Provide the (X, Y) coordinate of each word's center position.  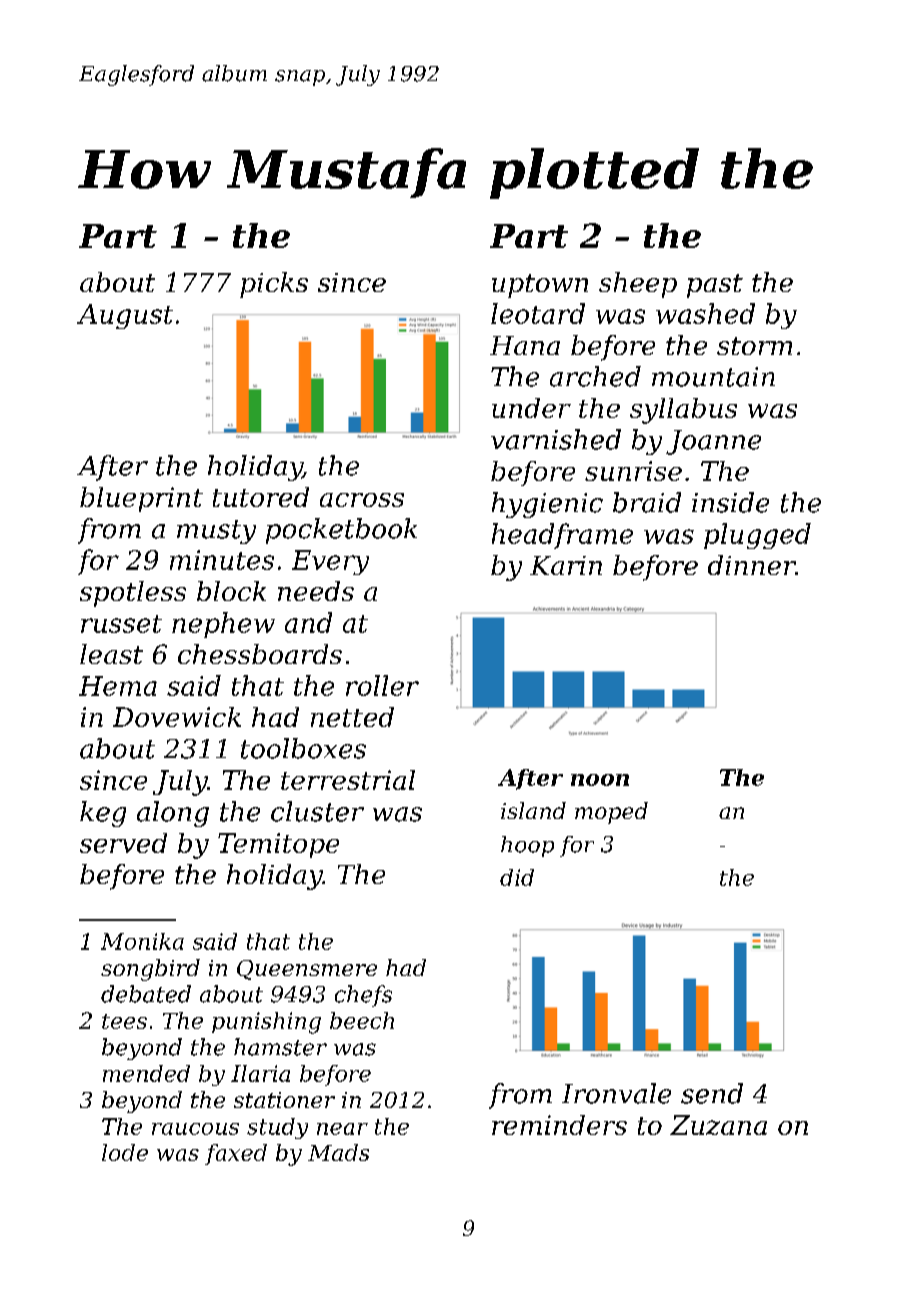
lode (125, 1152)
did (517, 877)
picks (274, 285)
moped (611, 813)
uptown (540, 286)
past (715, 286)
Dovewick (177, 717)
